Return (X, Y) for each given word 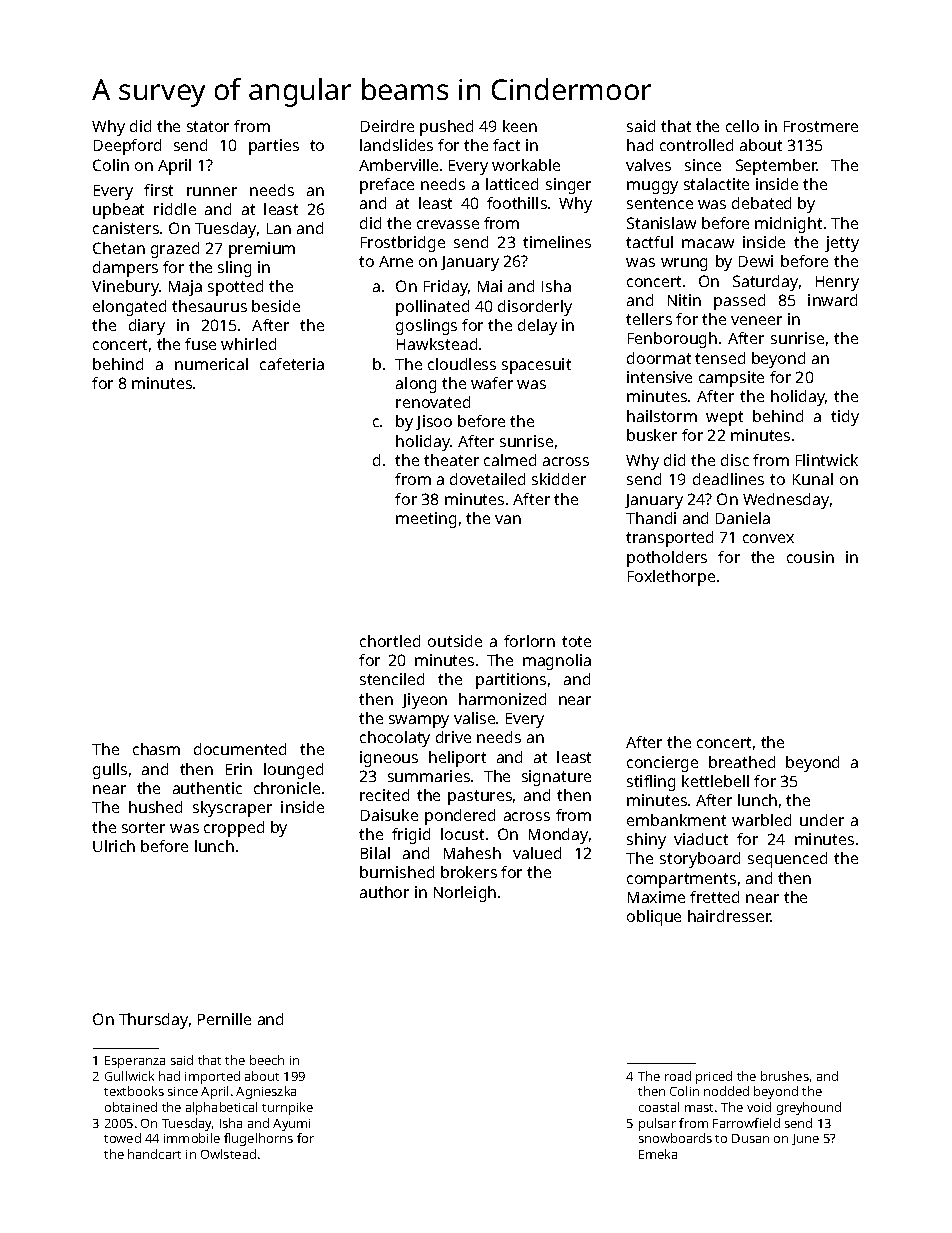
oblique (654, 918)
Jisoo (434, 422)
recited (384, 795)
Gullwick (129, 1076)
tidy (845, 418)
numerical (211, 364)
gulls (110, 771)
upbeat (118, 211)
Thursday (153, 1021)
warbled (761, 820)
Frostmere (821, 126)
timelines (557, 242)
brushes (785, 1076)
